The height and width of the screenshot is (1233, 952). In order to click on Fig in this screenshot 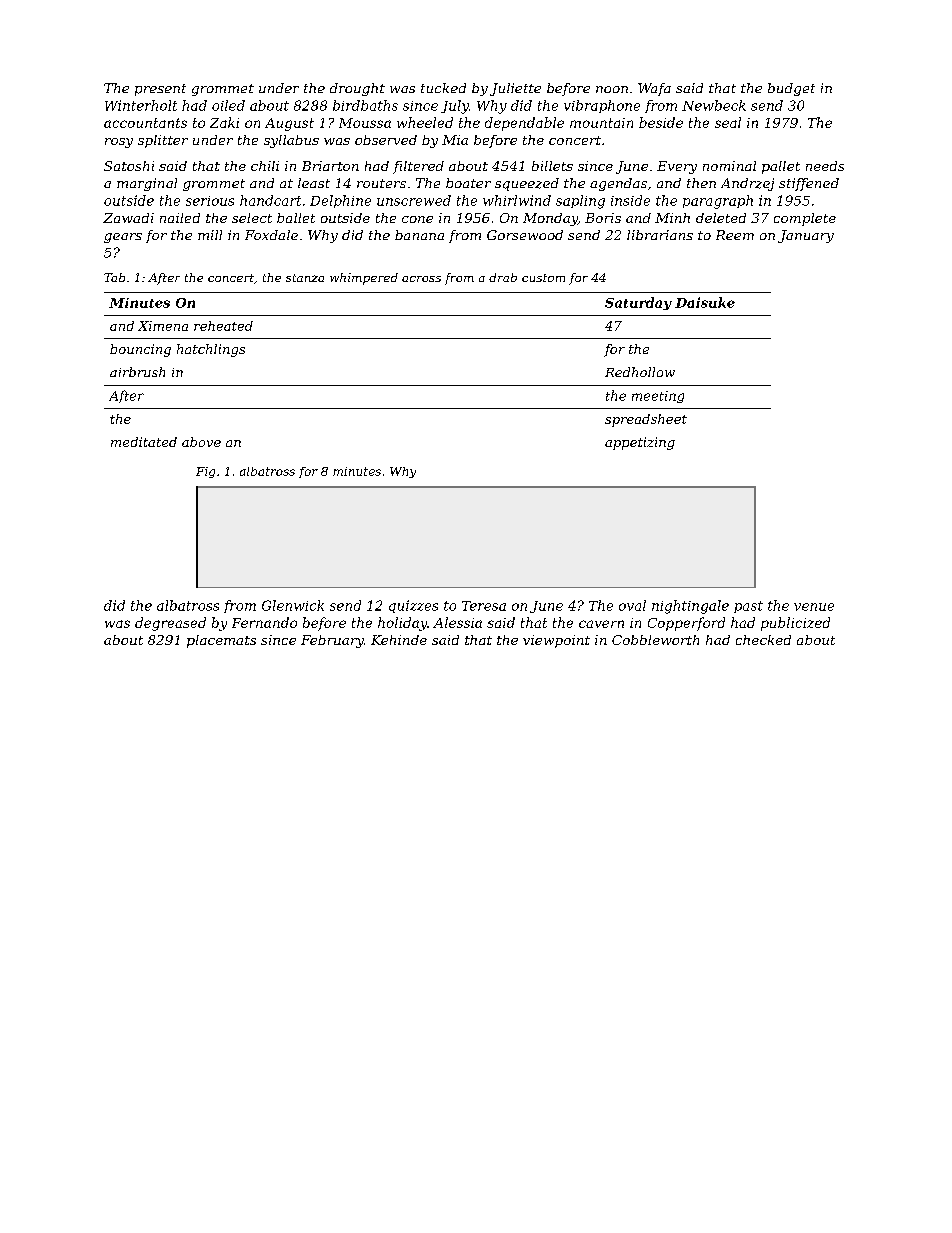, I will do `click(205, 472)`.
